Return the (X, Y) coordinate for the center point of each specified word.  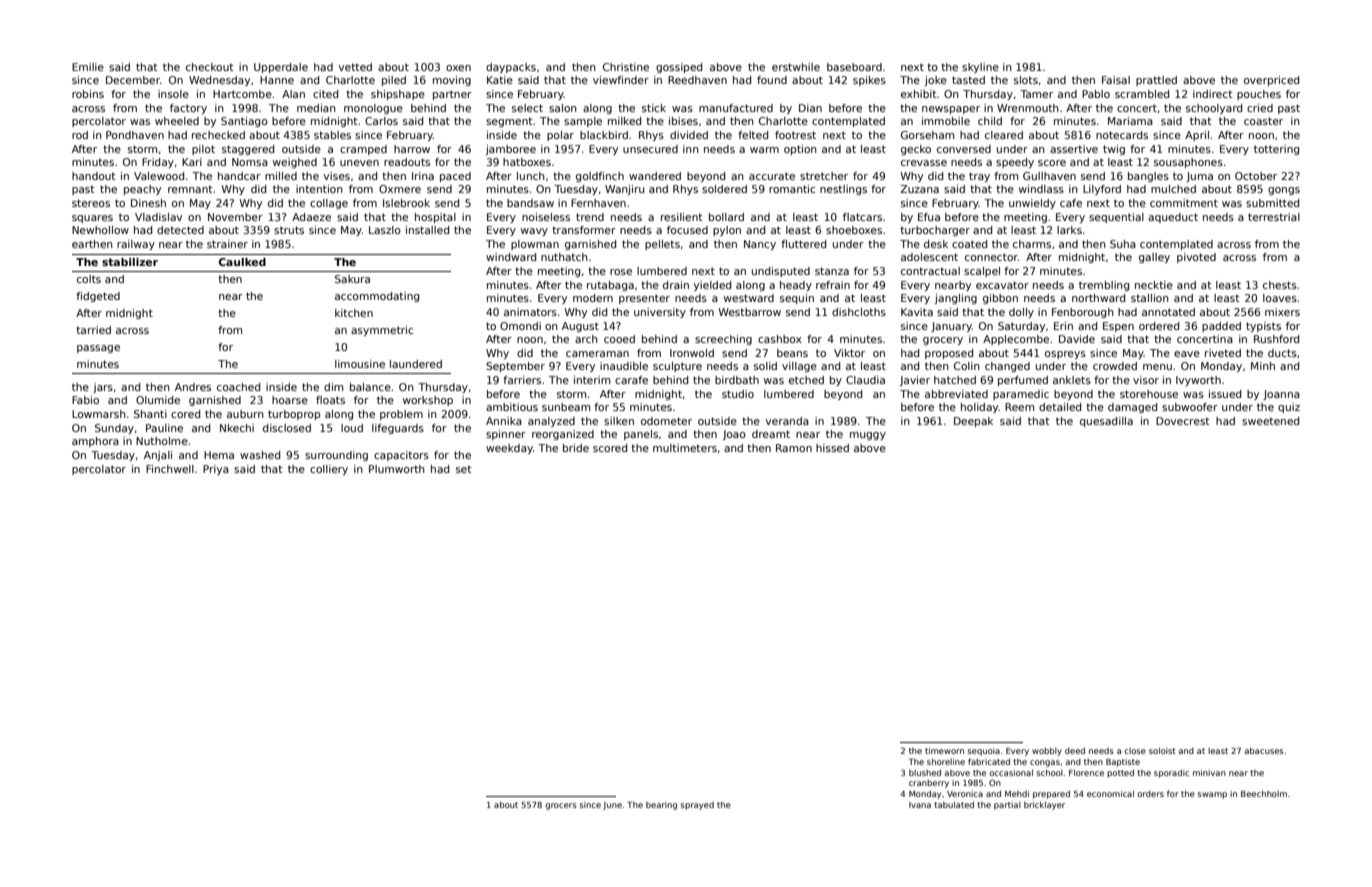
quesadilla (1106, 422)
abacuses (1264, 750)
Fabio (85, 400)
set (464, 469)
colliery (329, 470)
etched (806, 380)
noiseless (546, 217)
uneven (359, 163)
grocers (561, 806)
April (1197, 136)
